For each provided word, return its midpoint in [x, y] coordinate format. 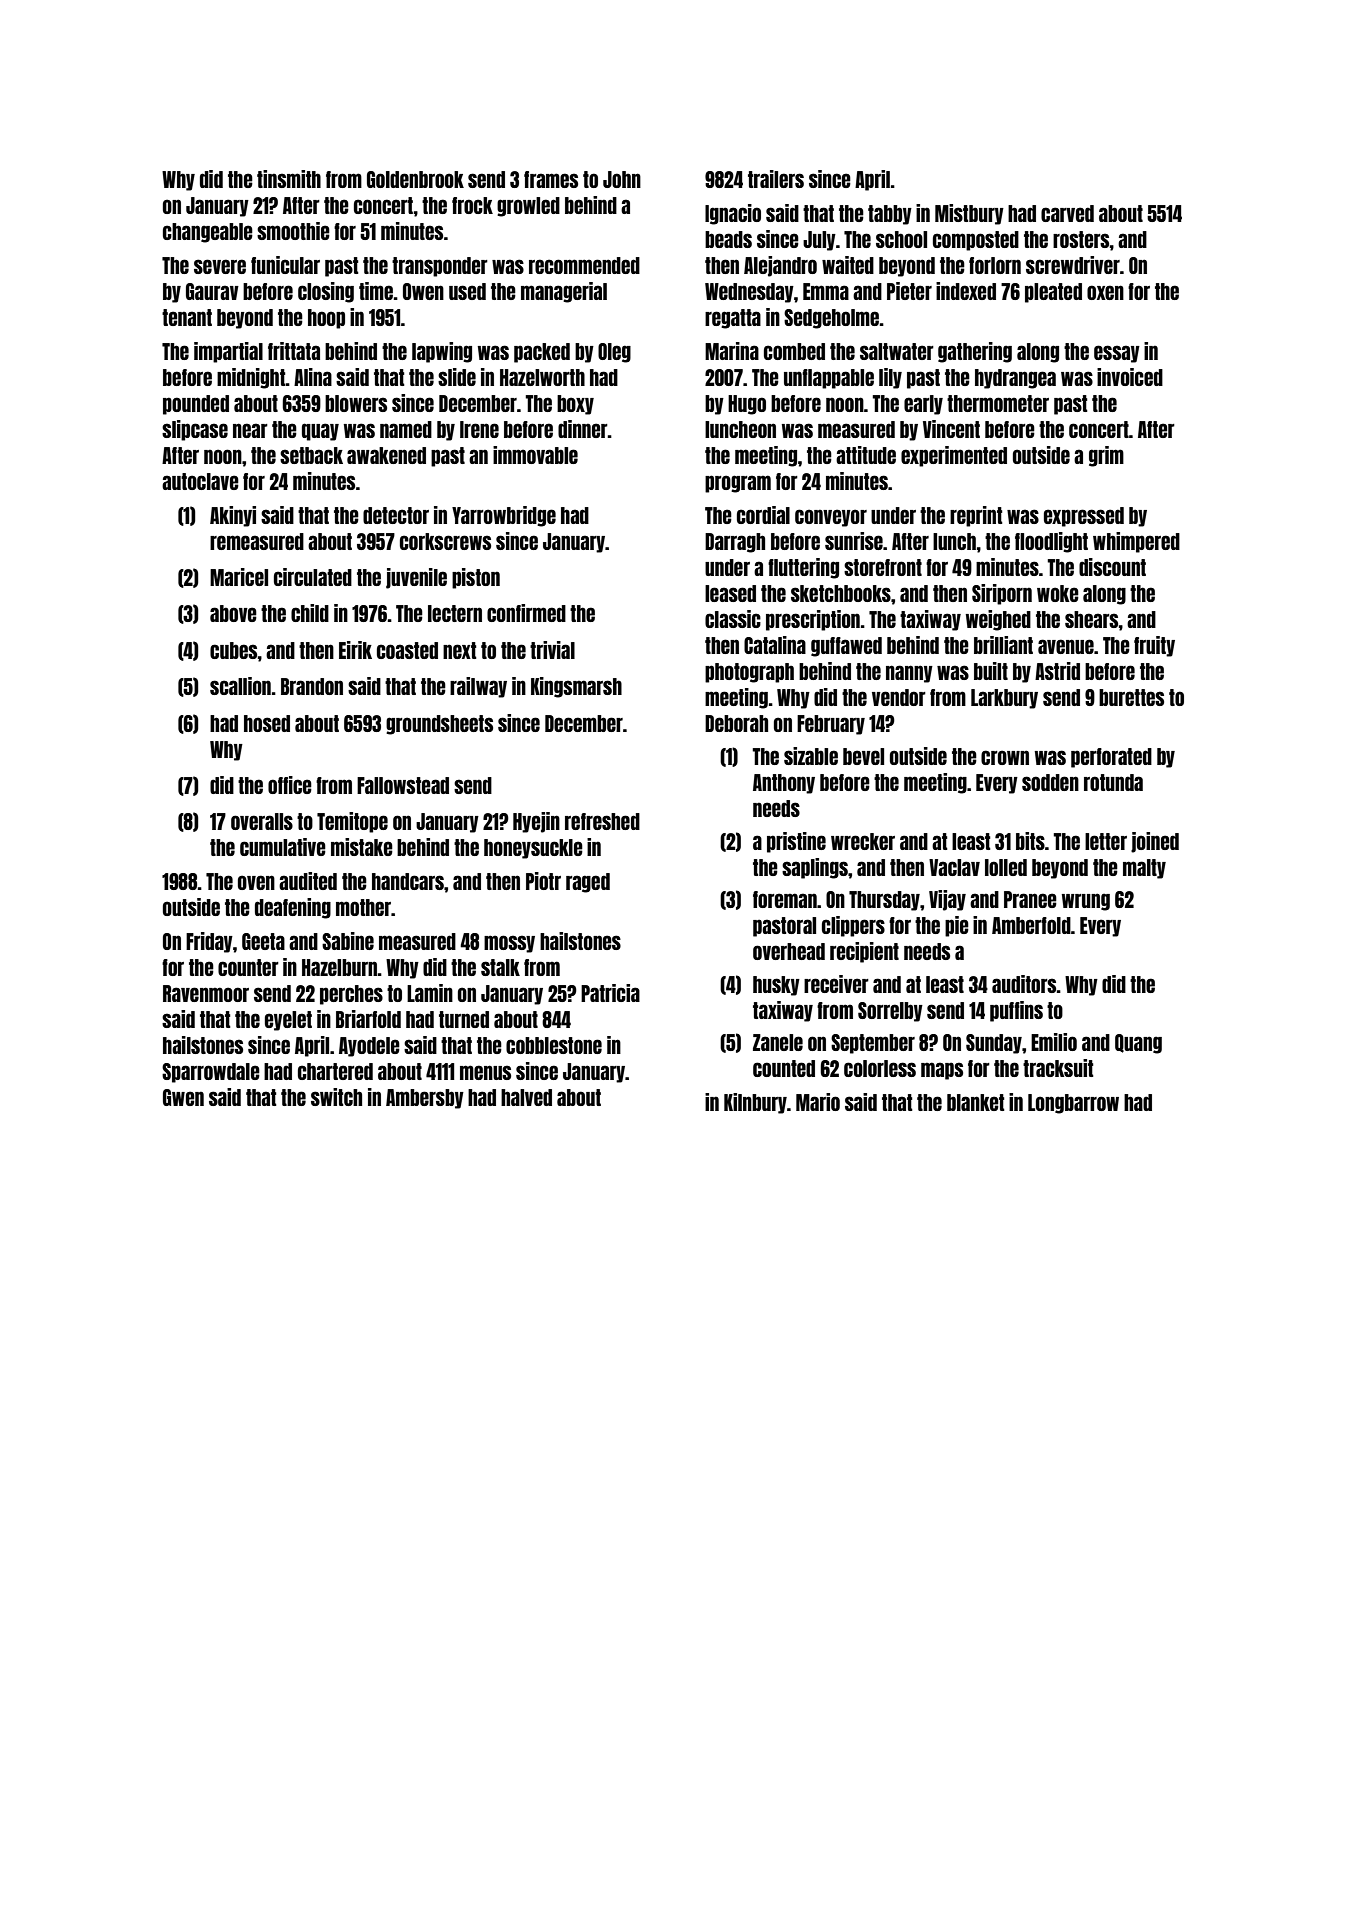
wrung [1086, 902]
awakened [386, 455]
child [310, 613]
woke [1058, 593]
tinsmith [289, 179]
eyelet [288, 1021]
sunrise [854, 541]
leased [730, 593]
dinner [583, 429]
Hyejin [536, 822]
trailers [776, 179]
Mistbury [969, 214]
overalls [262, 821]
